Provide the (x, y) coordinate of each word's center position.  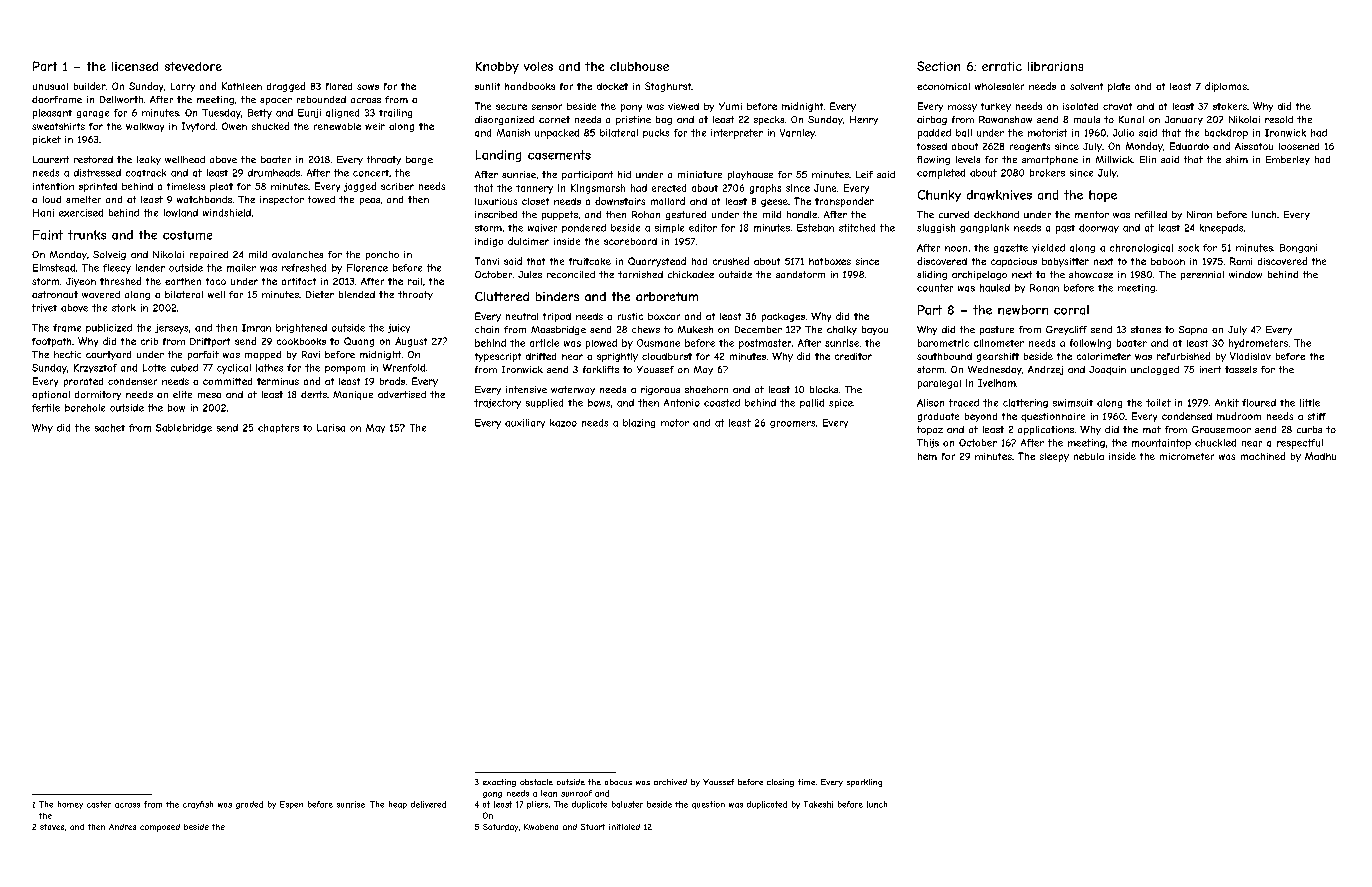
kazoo (563, 423)
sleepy (1054, 457)
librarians (1055, 66)
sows (368, 87)
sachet (110, 428)
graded (249, 805)
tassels (1241, 369)
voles (538, 66)
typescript (498, 357)
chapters (278, 428)
